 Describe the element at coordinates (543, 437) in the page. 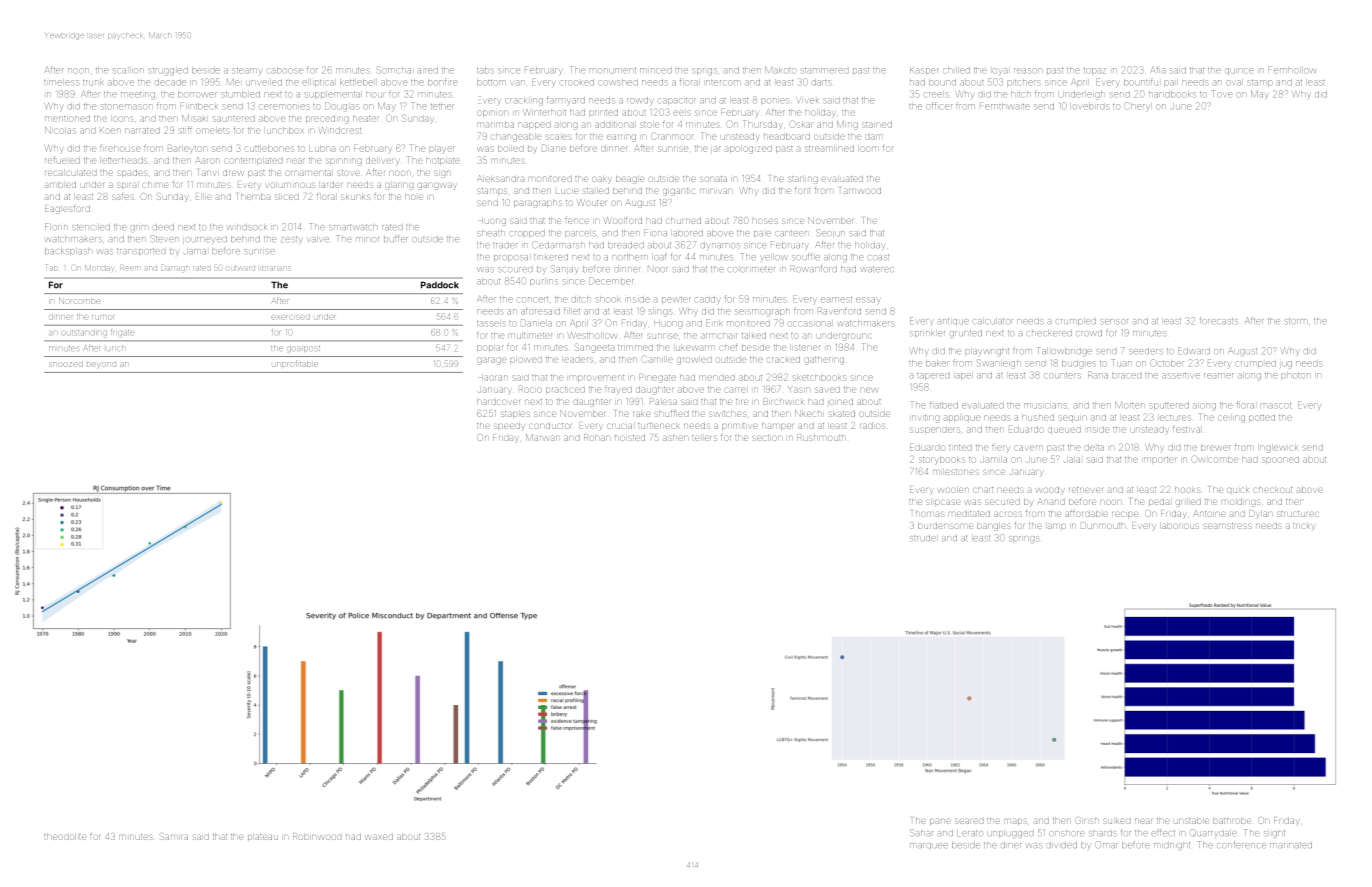

I see `Marwan` at that location.
